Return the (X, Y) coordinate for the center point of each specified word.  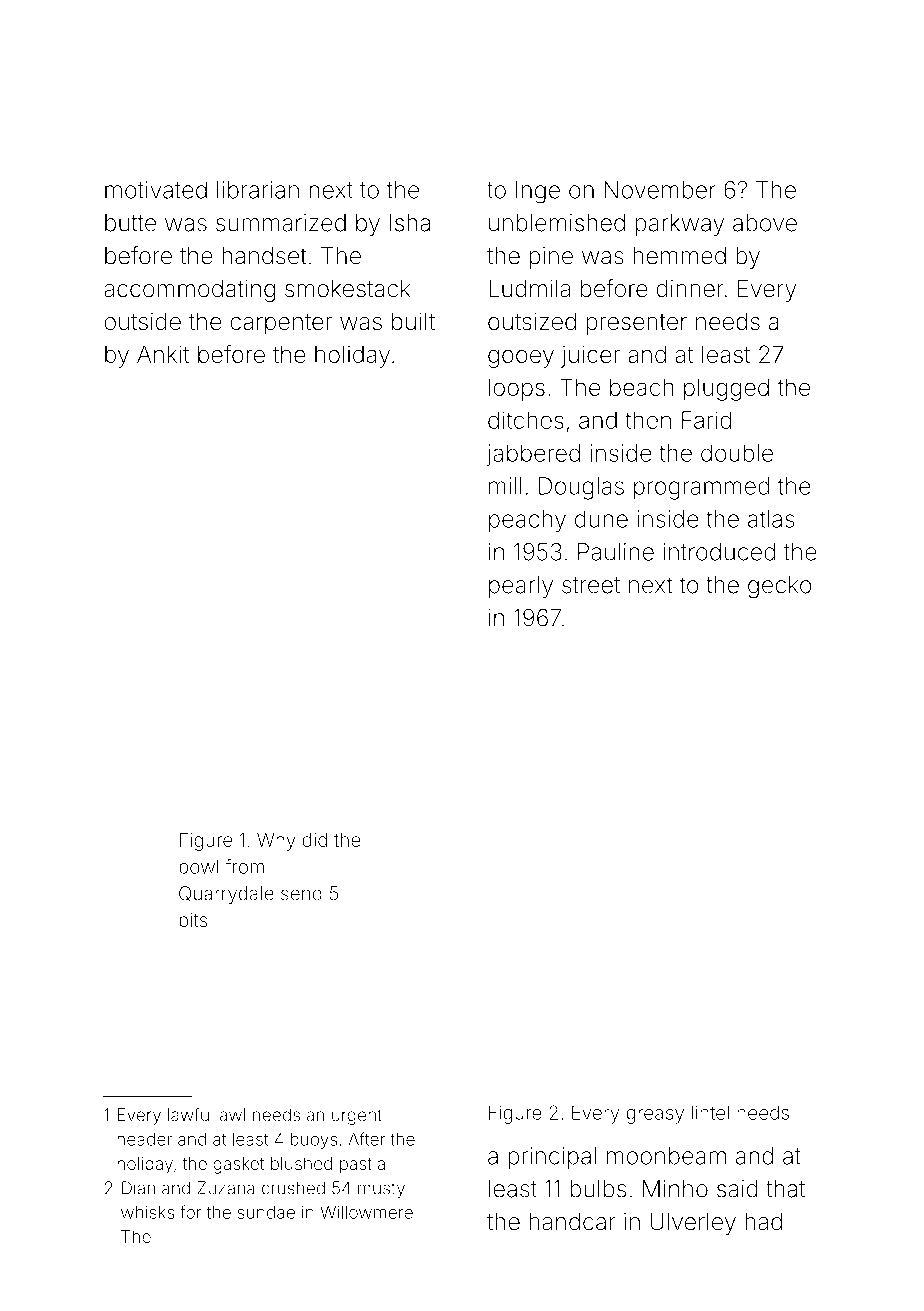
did (315, 840)
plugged (726, 389)
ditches (526, 420)
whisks (147, 1212)
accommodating (189, 291)
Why (276, 842)
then (648, 420)
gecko (779, 587)
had (763, 1222)
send (301, 893)
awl (232, 1115)
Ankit (163, 354)
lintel (710, 1112)
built (413, 321)
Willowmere (366, 1212)
